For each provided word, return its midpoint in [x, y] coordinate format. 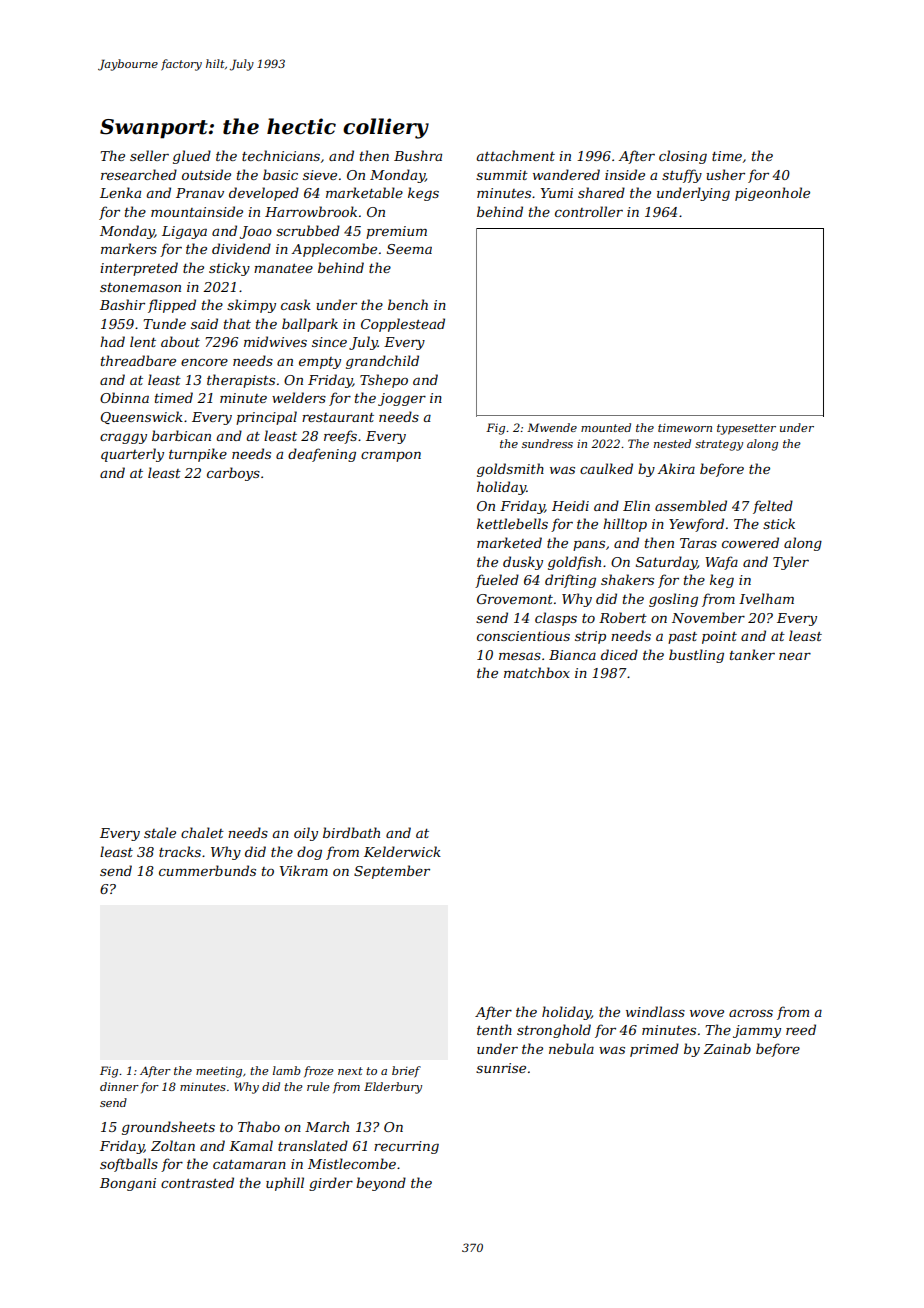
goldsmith [510, 470]
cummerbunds [207, 870]
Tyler [791, 563]
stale [160, 832]
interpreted [139, 269]
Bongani [128, 1184]
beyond [381, 1184]
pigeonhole [772, 194]
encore [204, 362]
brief [406, 1072]
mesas [520, 656]
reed [801, 1029]
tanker [752, 654]
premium [396, 232]
